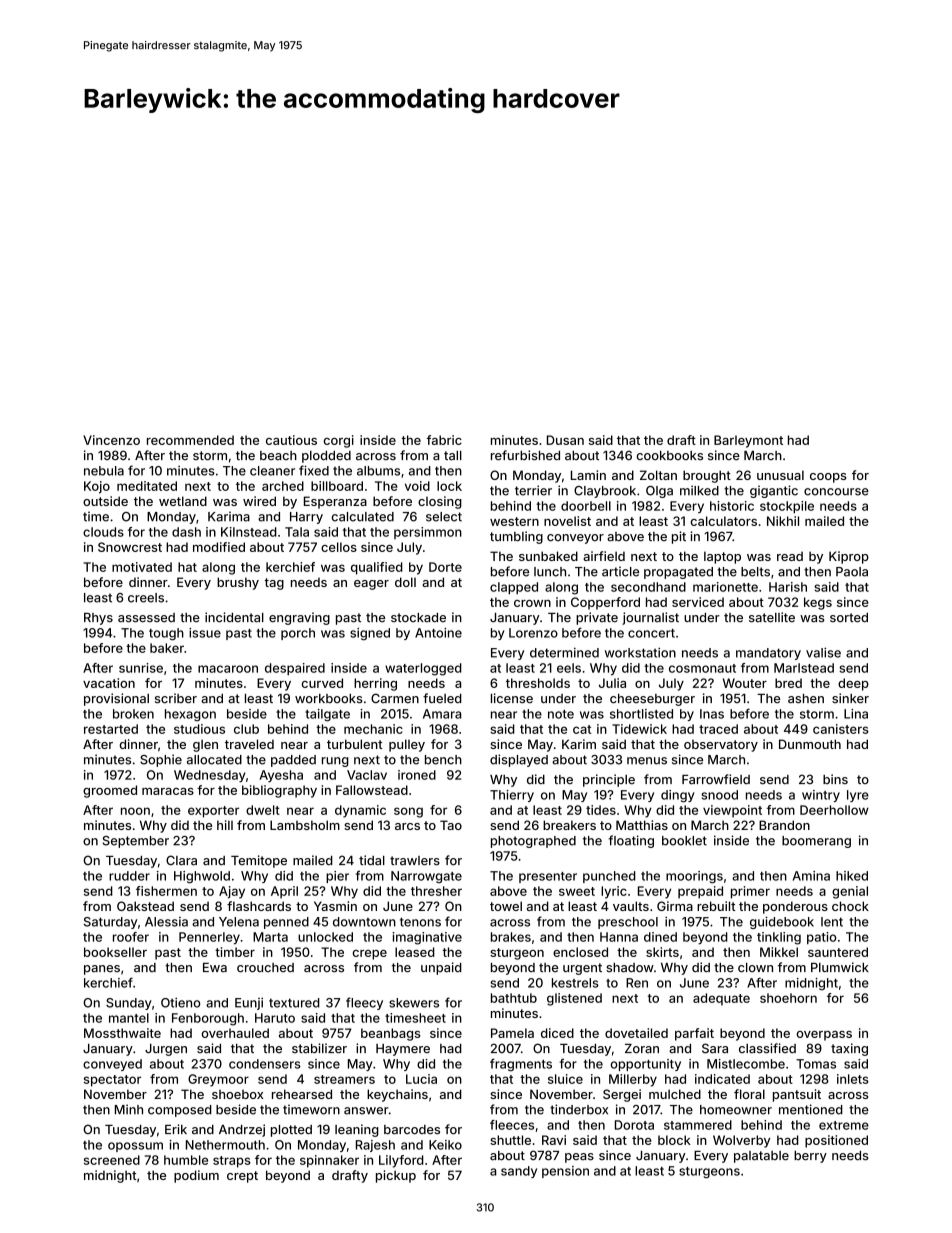  Describe the element at coordinates (403, 1050) in the page. I see `Haymere` at that location.
